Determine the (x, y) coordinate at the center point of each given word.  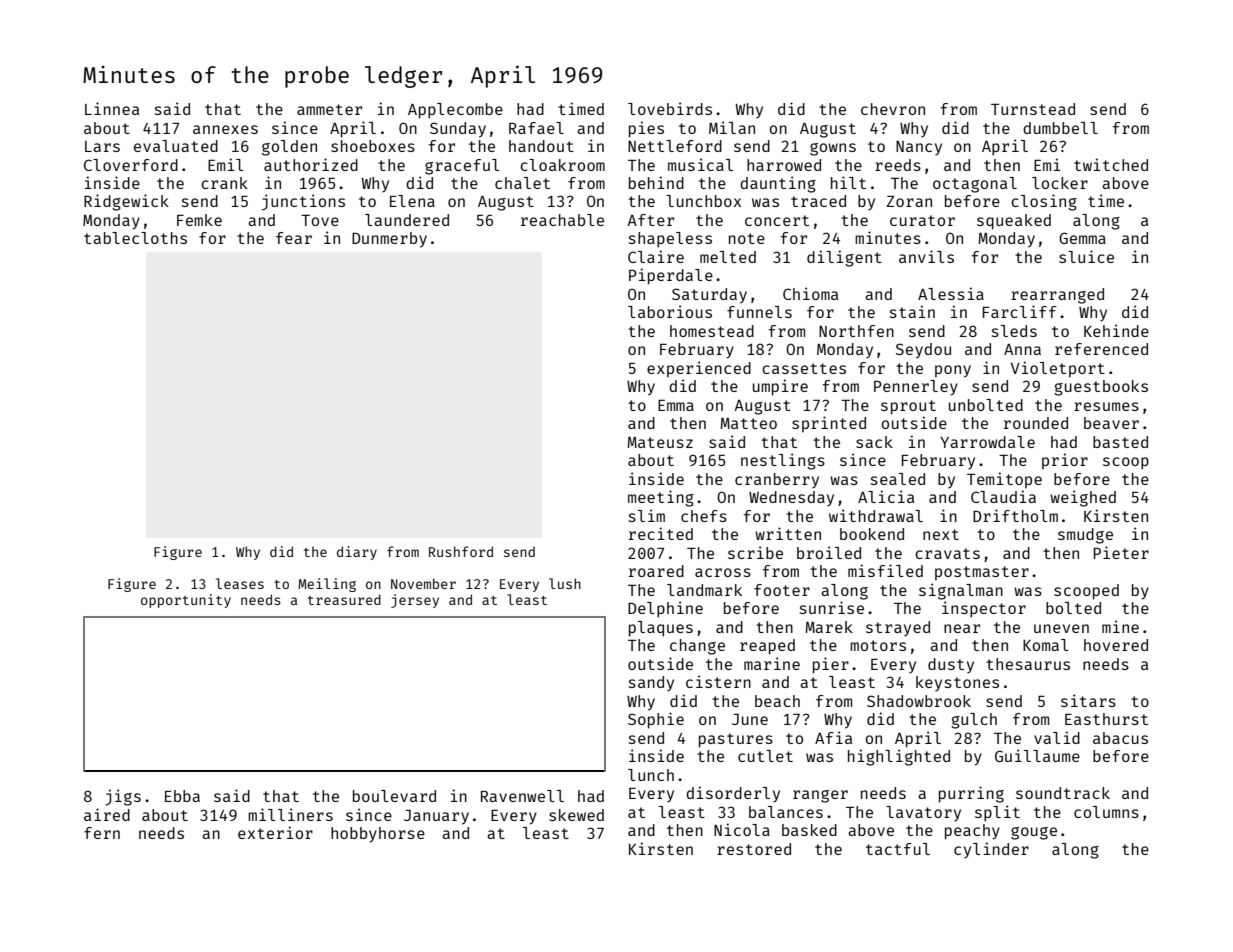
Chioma (811, 293)
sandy (651, 684)
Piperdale (671, 276)
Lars (102, 146)
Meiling (327, 585)
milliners (290, 814)
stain (912, 311)
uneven (1061, 628)
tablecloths (135, 238)
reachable (562, 220)
